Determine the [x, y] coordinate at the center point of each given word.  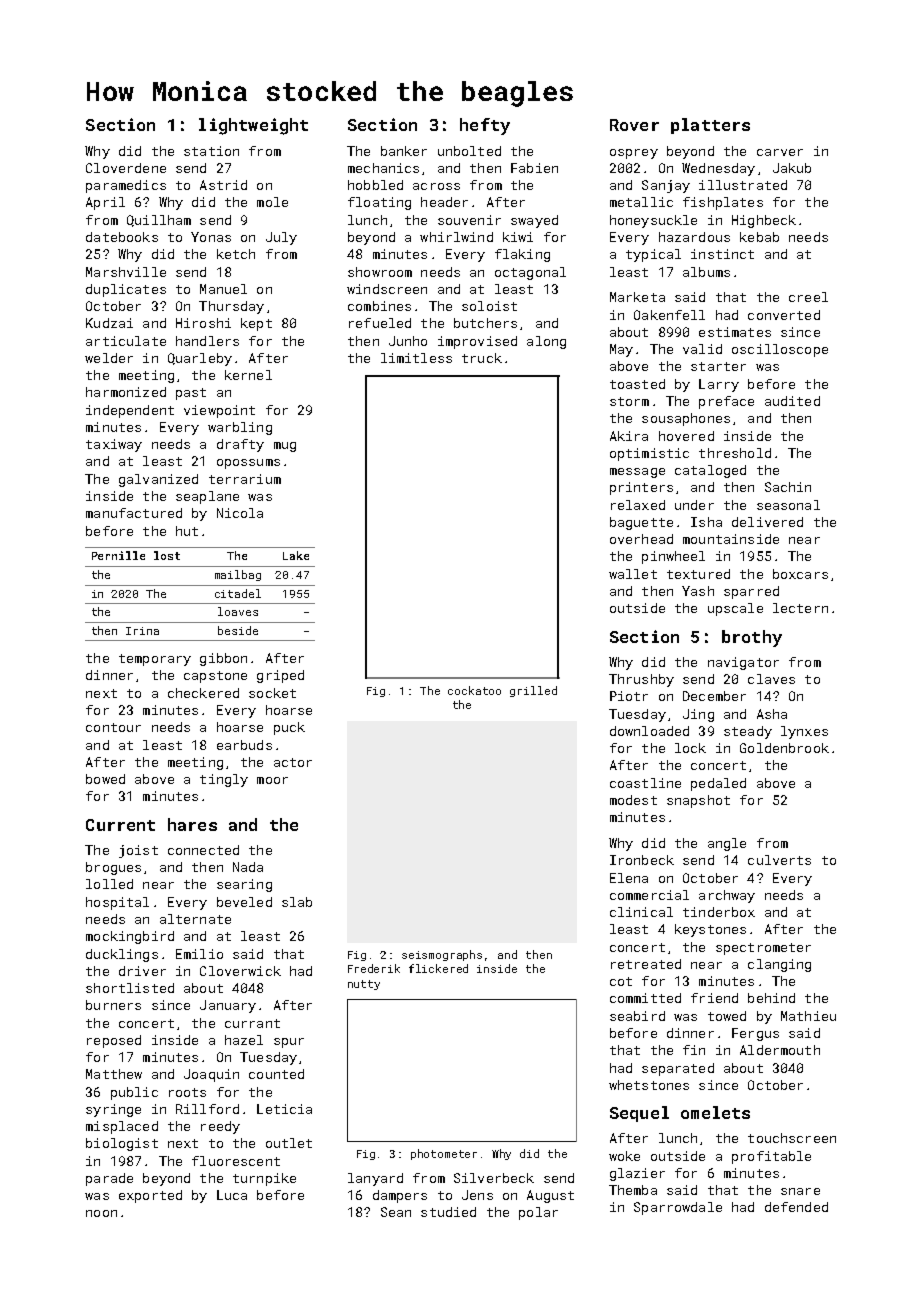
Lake [296, 555]
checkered [203, 693]
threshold [735, 453]
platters [710, 126]
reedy [220, 1127]
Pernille [118, 555]
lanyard [375, 1179]
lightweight [253, 126]
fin [694, 1050]
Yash [698, 591]
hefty [485, 126]
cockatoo [474, 690]
